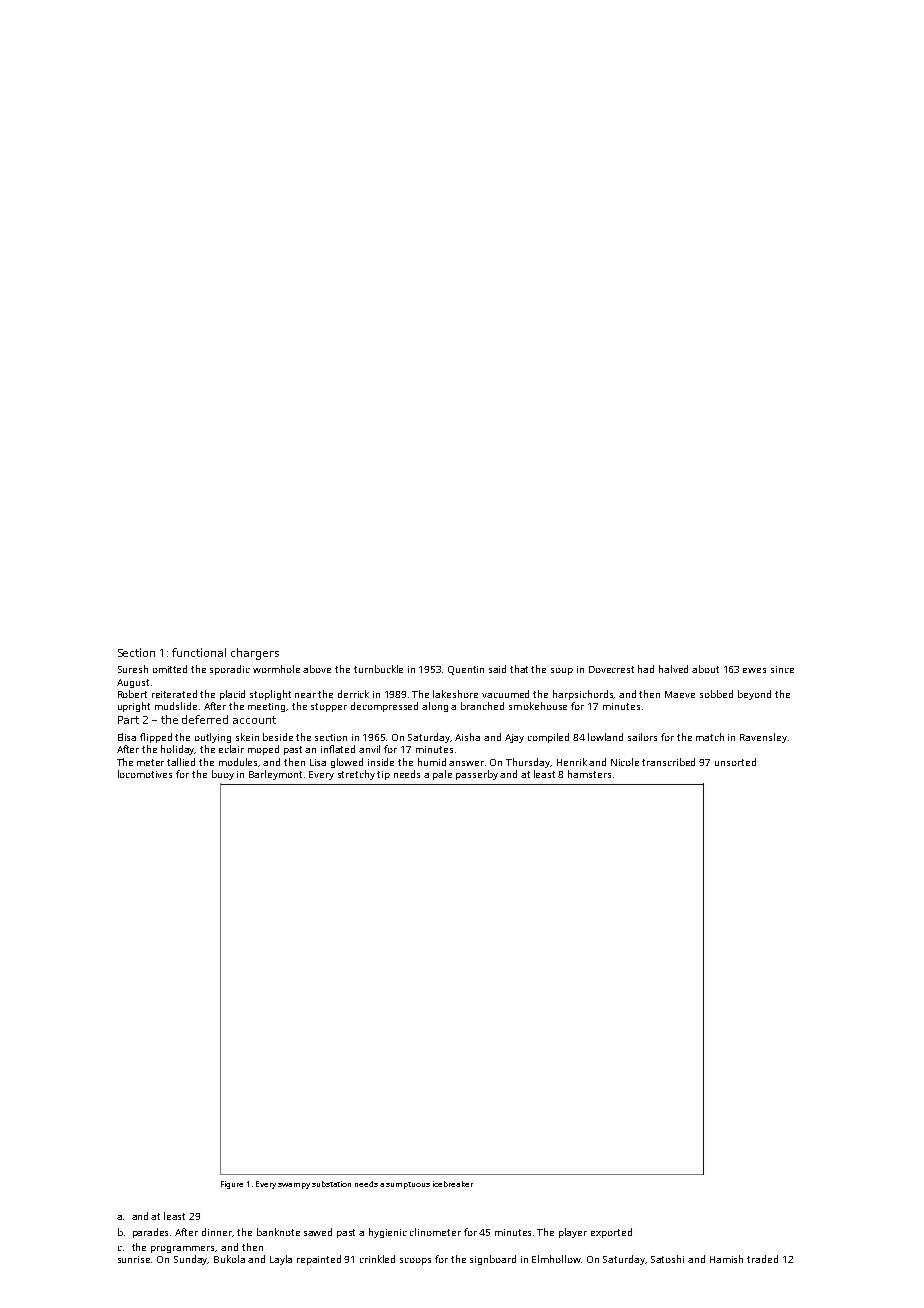  I want to click on Barleymont, so click(275, 775).
